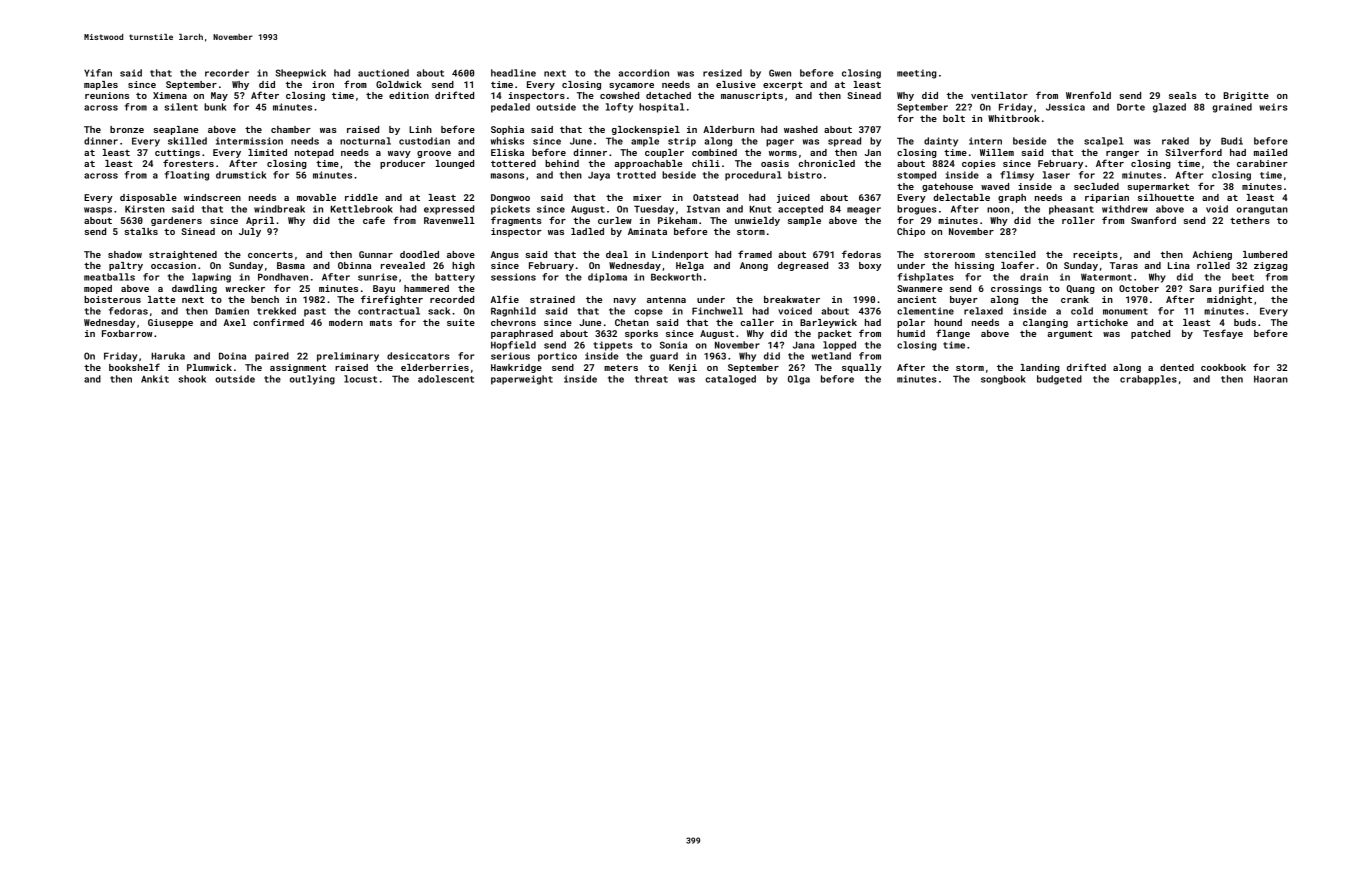  I want to click on Gwen, so click(780, 73).
